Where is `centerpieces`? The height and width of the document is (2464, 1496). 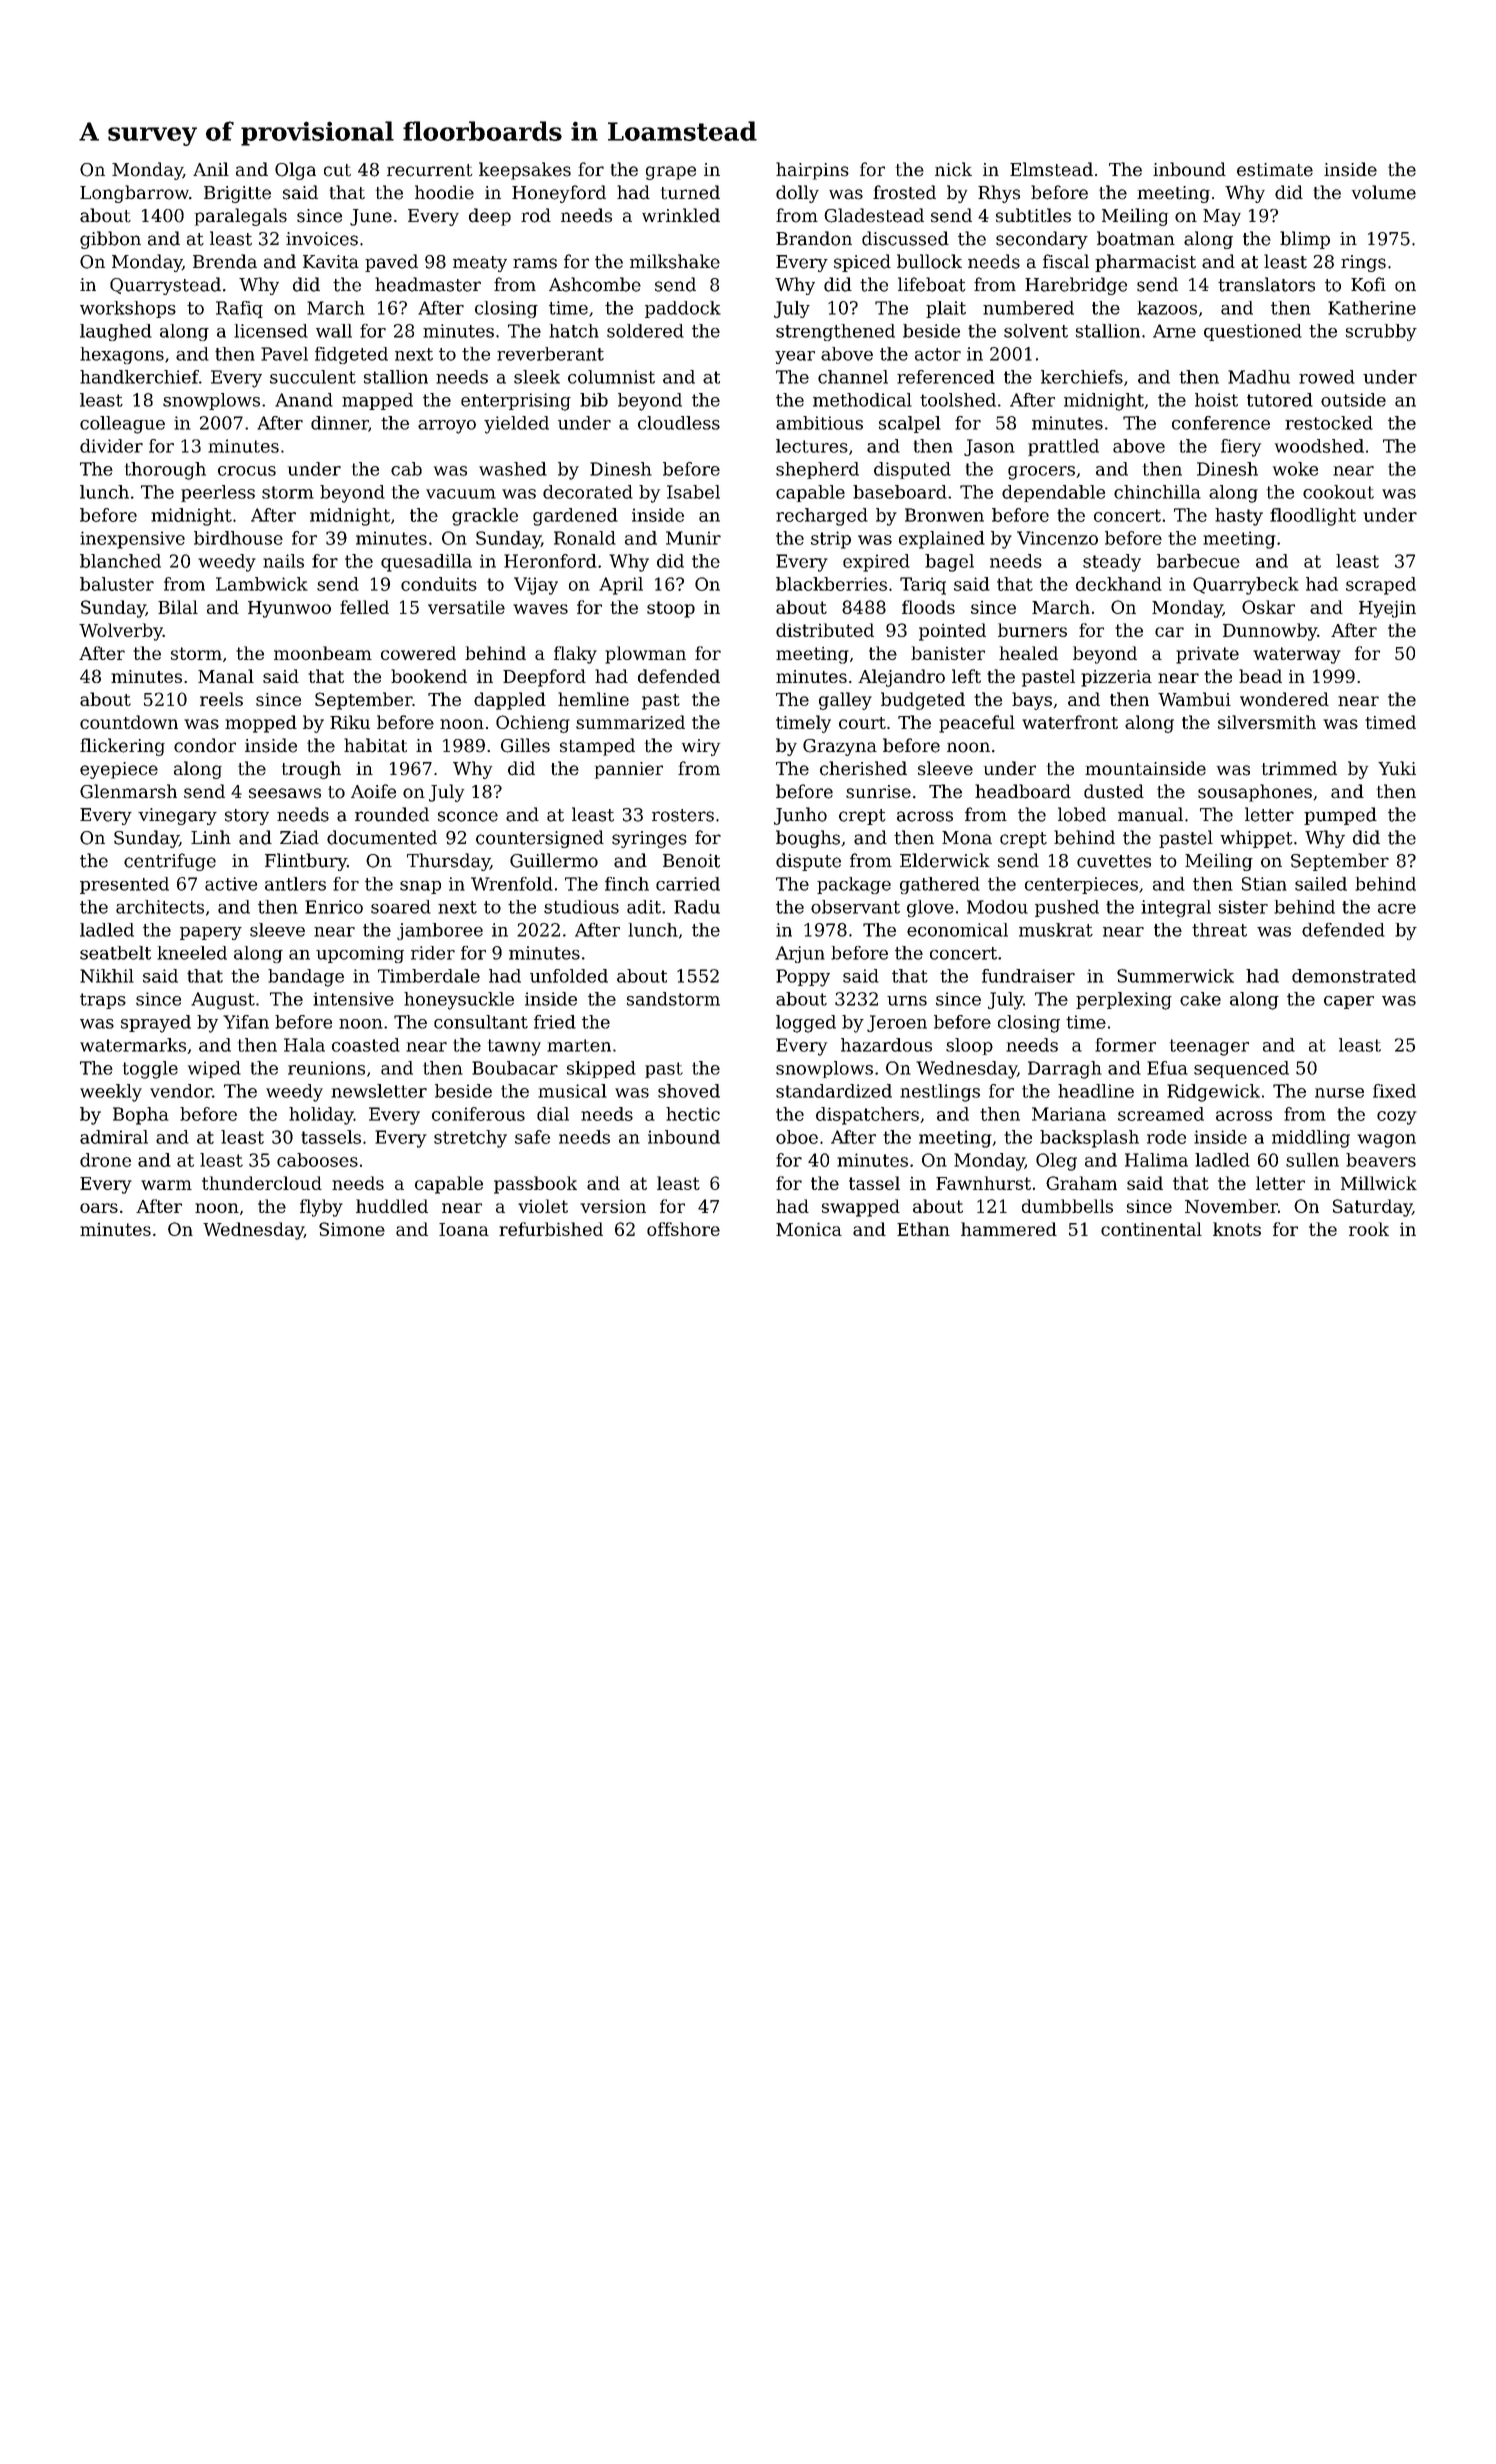 centerpieces is located at coordinates (1081, 885).
